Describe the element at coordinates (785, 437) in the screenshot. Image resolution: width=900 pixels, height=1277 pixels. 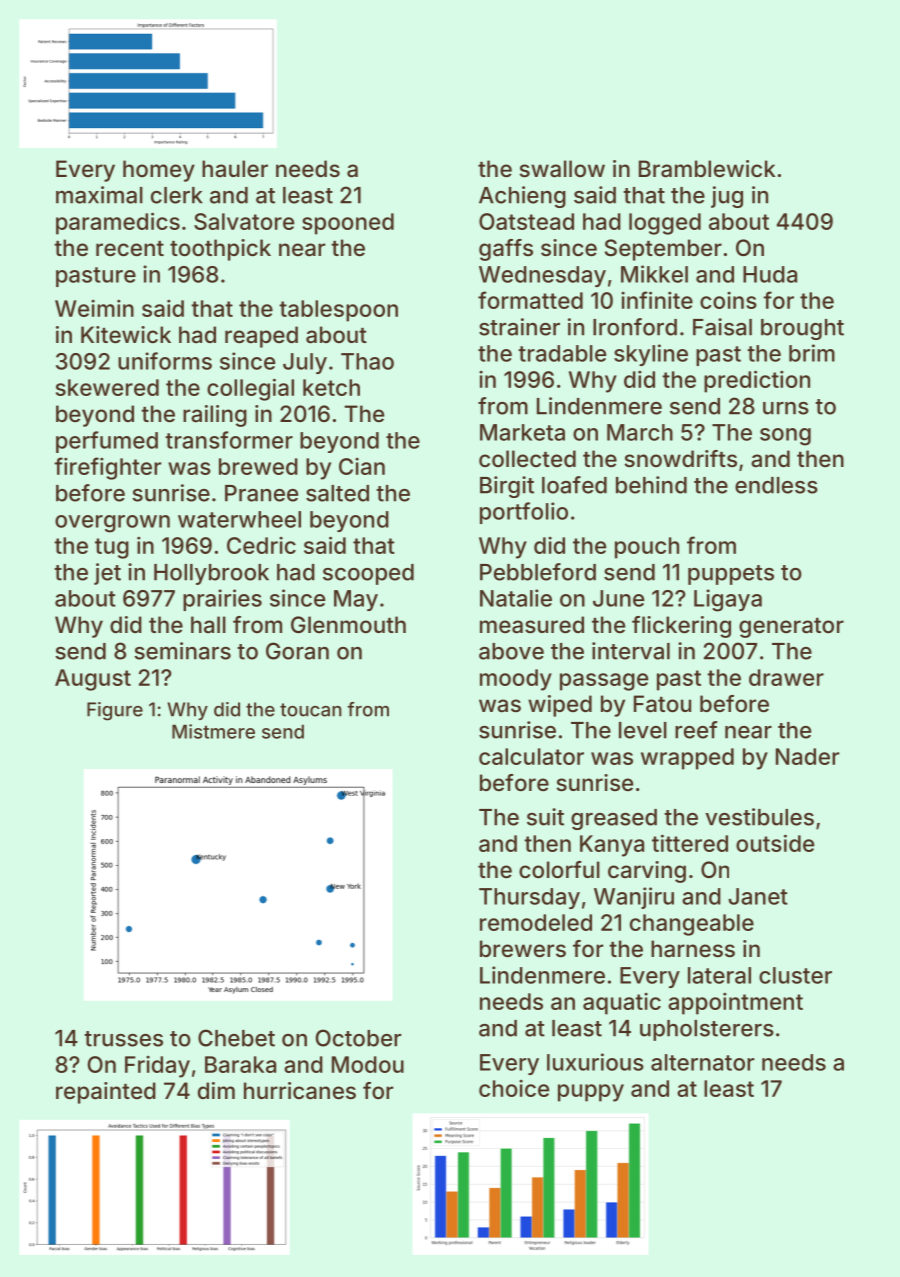
I see `song` at that location.
